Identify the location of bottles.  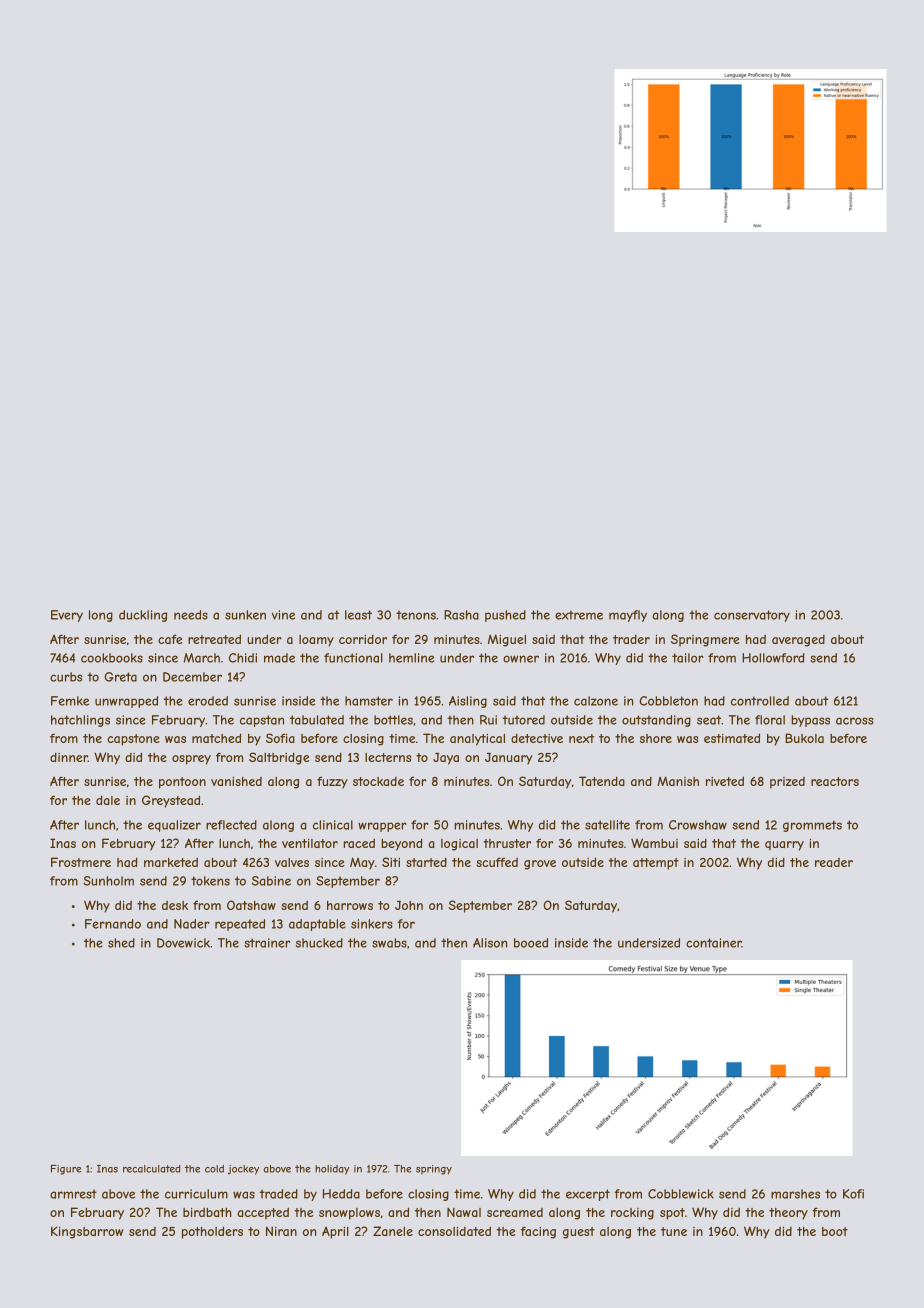
(393, 720).
